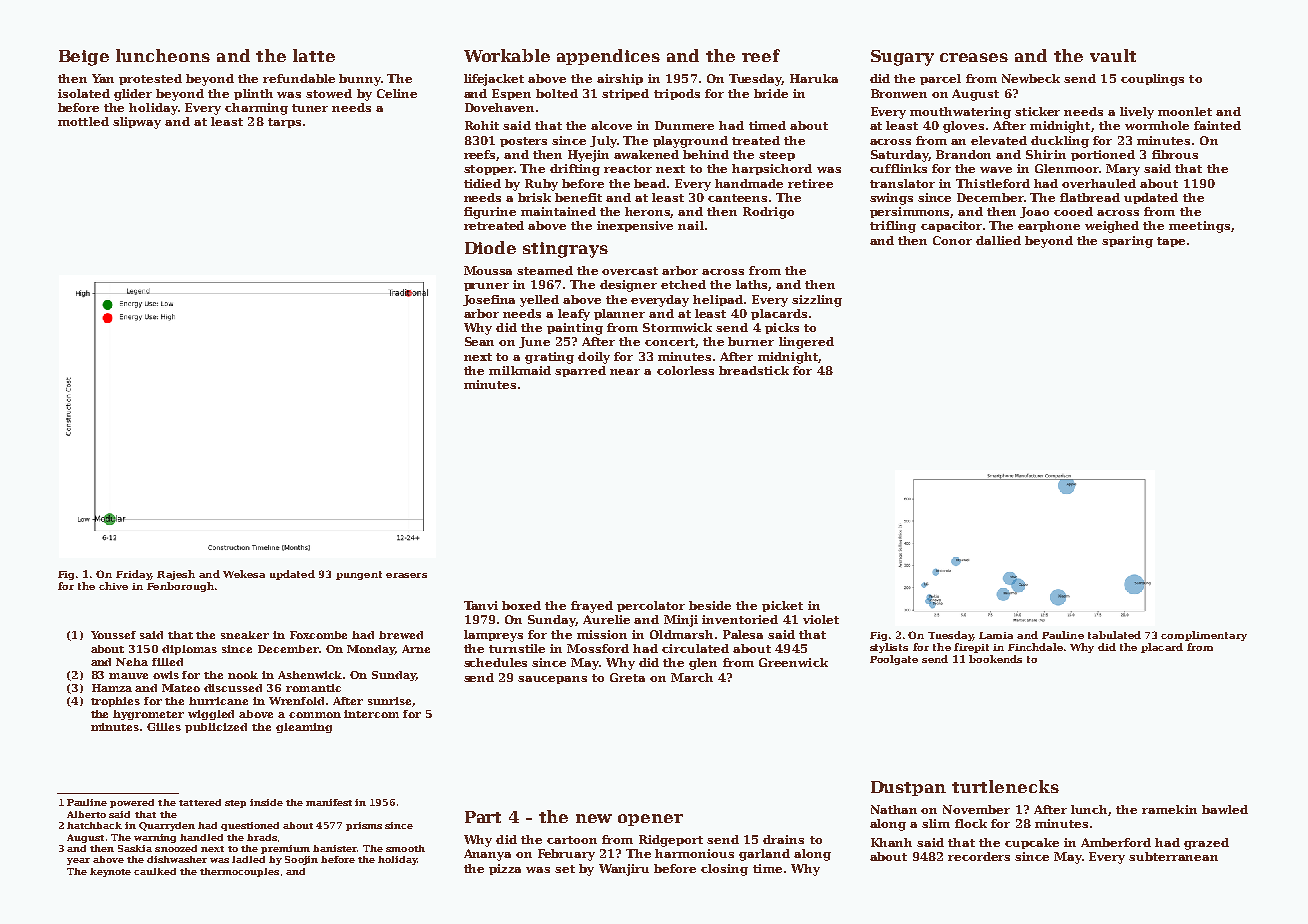 This image has height=924, width=1308. Describe the element at coordinates (84, 58) in the image. I see `Beige` at that location.
